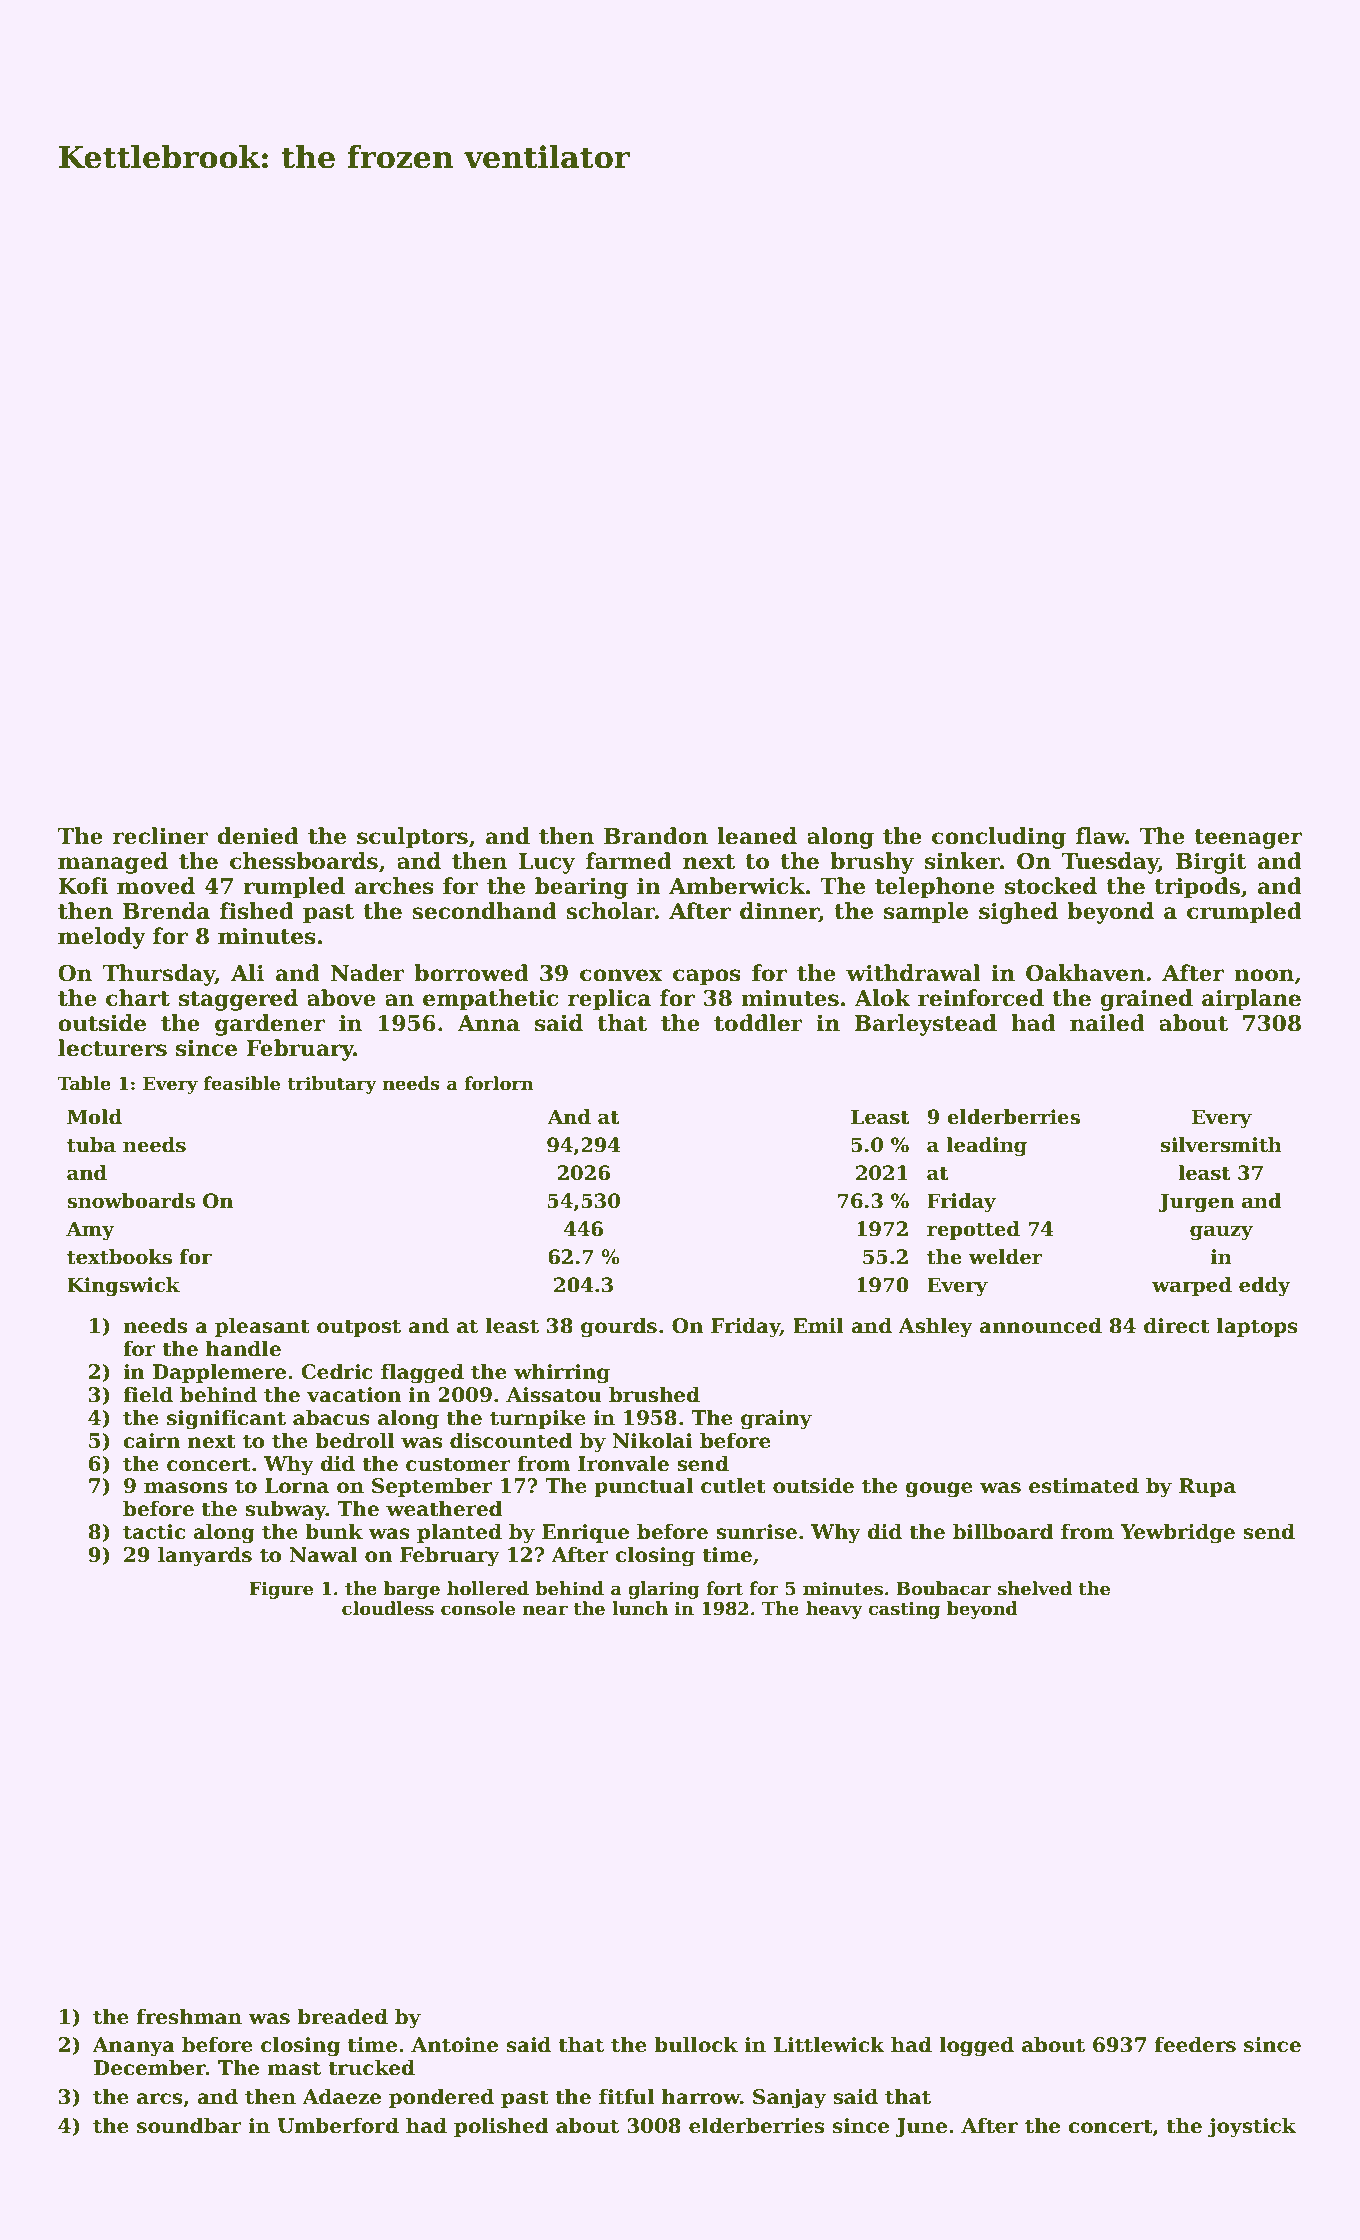  Describe the element at coordinates (1252, 2127) in the document. I see `joystick` at that location.
